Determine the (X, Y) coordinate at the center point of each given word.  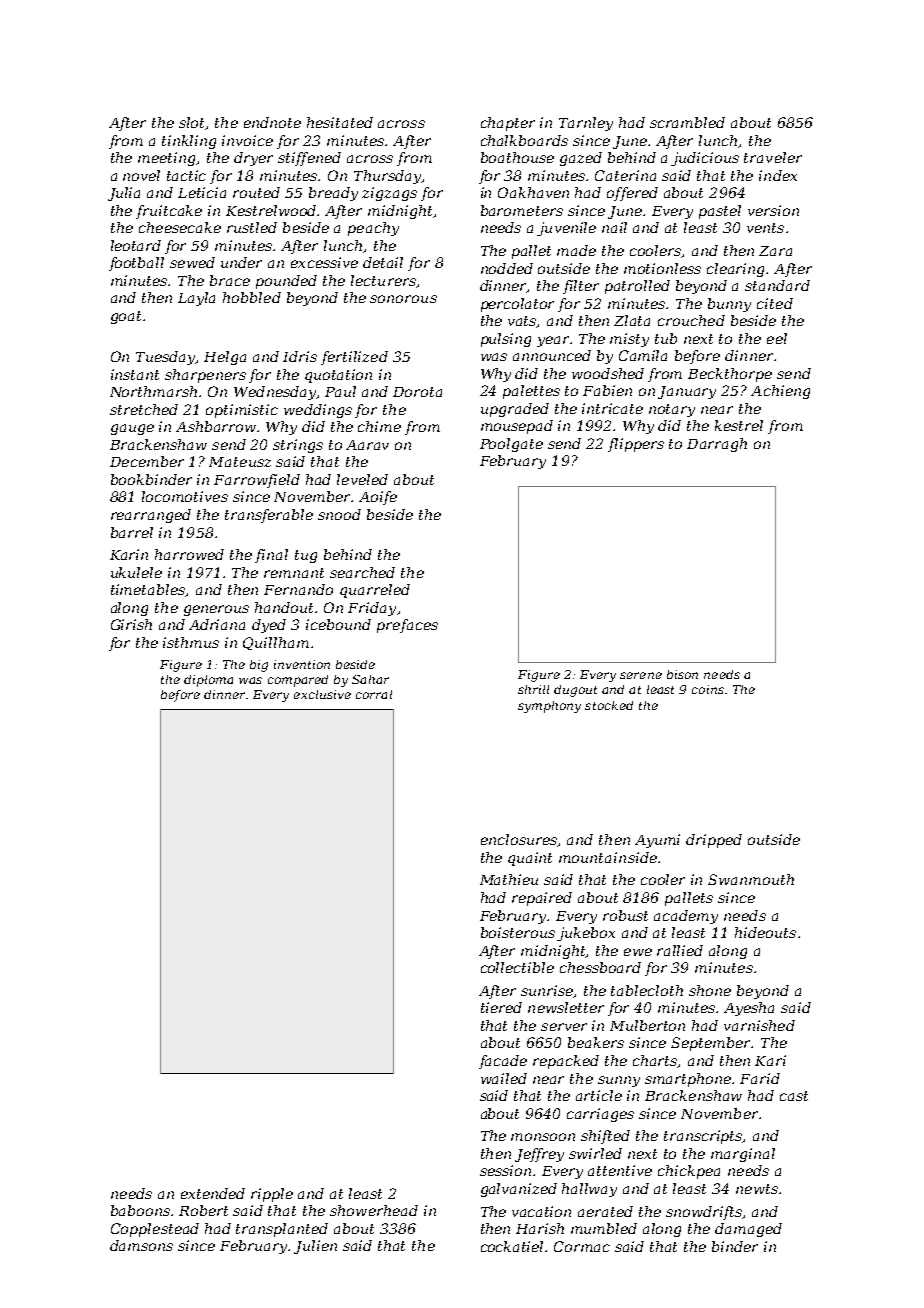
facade (503, 1062)
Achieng (780, 392)
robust (625, 915)
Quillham (276, 643)
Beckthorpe (730, 375)
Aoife (378, 498)
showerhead (374, 1210)
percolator (517, 305)
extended (213, 1193)
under (241, 262)
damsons (141, 1245)
